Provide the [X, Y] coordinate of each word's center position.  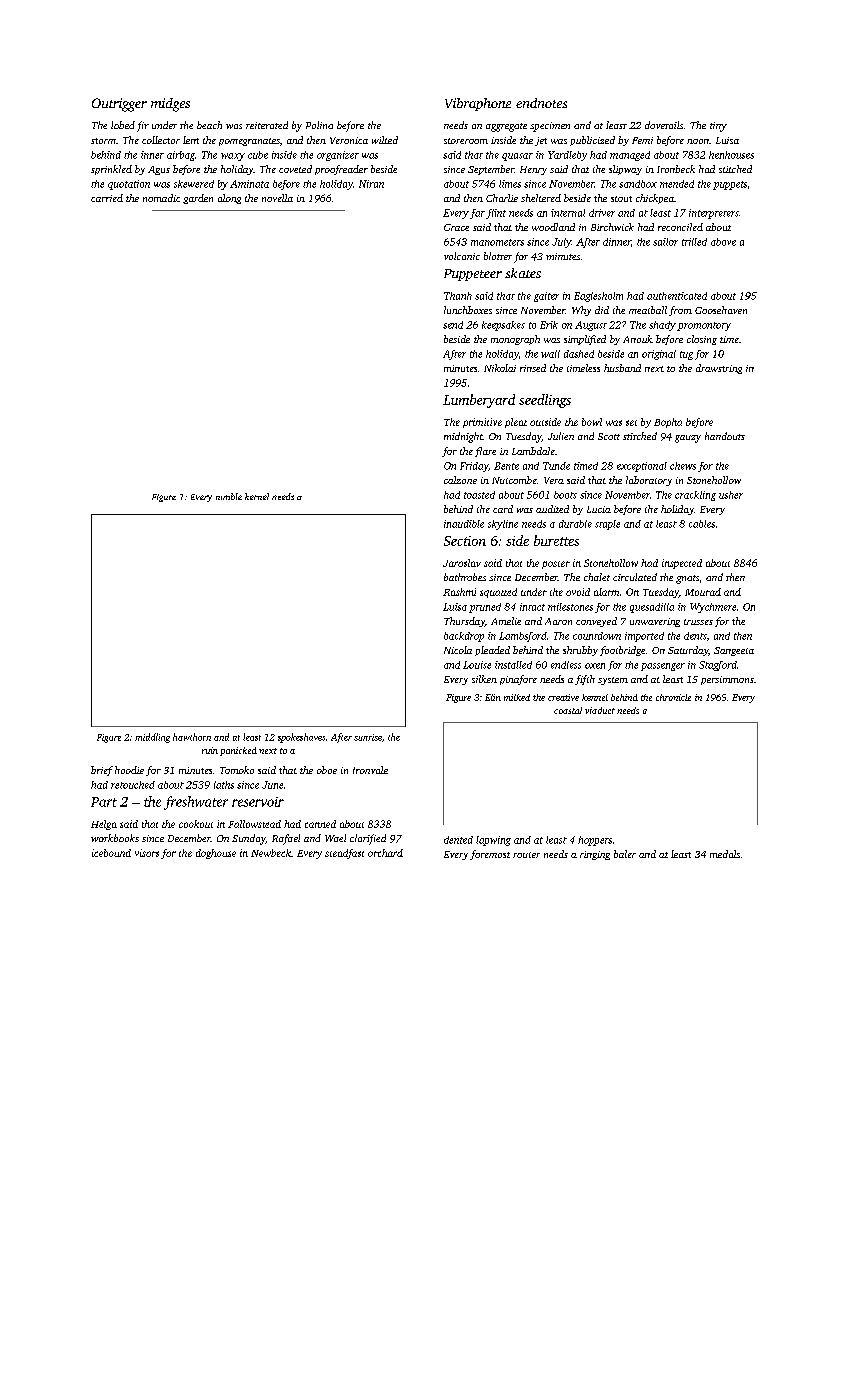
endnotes [541, 103]
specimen [550, 127]
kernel [257, 496]
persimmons [727, 680]
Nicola [458, 650]
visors [147, 853]
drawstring [719, 369]
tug [686, 355]
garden [198, 199]
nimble [229, 496]
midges [170, 105]
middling [152, 738]
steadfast [344, 854]
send [453, 325]
